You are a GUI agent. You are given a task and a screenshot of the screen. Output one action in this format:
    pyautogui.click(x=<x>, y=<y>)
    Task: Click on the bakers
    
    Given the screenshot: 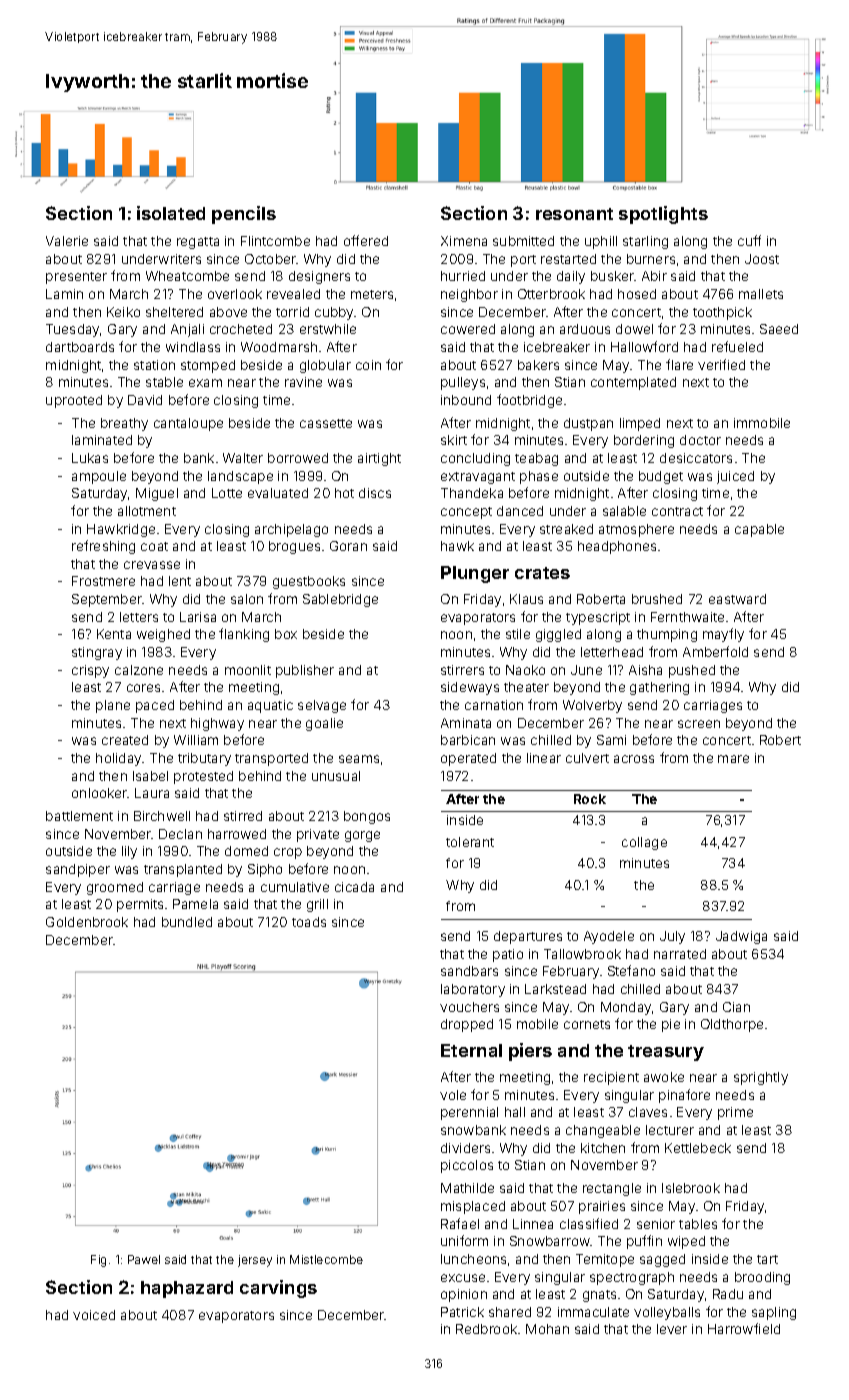 What is the action you would take?
    pyautogui.click(x=538, y=365)
